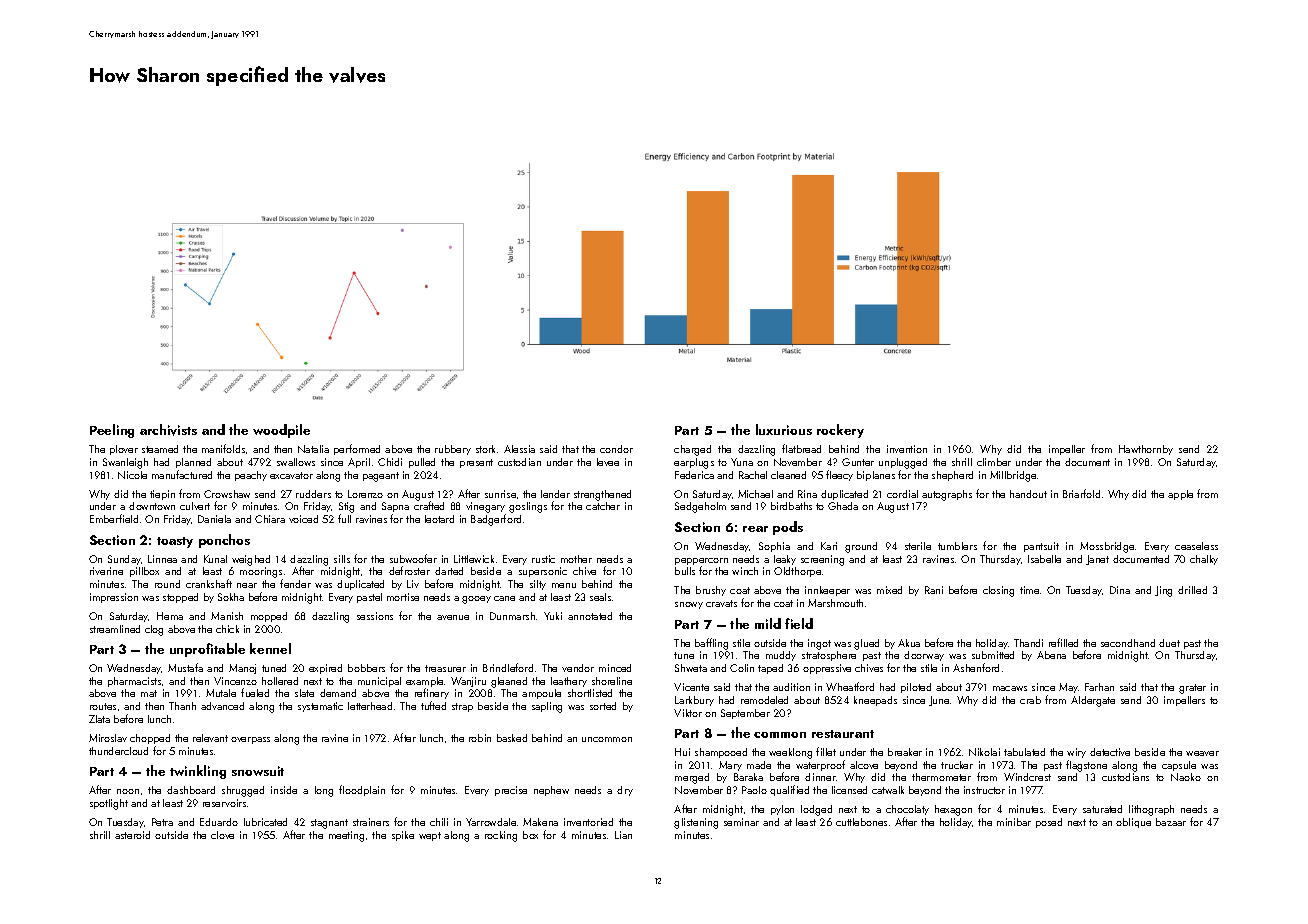 Image resolution: width=1308 pixels, height=924 pixels. I want to click on noon, so click(128, 791).
